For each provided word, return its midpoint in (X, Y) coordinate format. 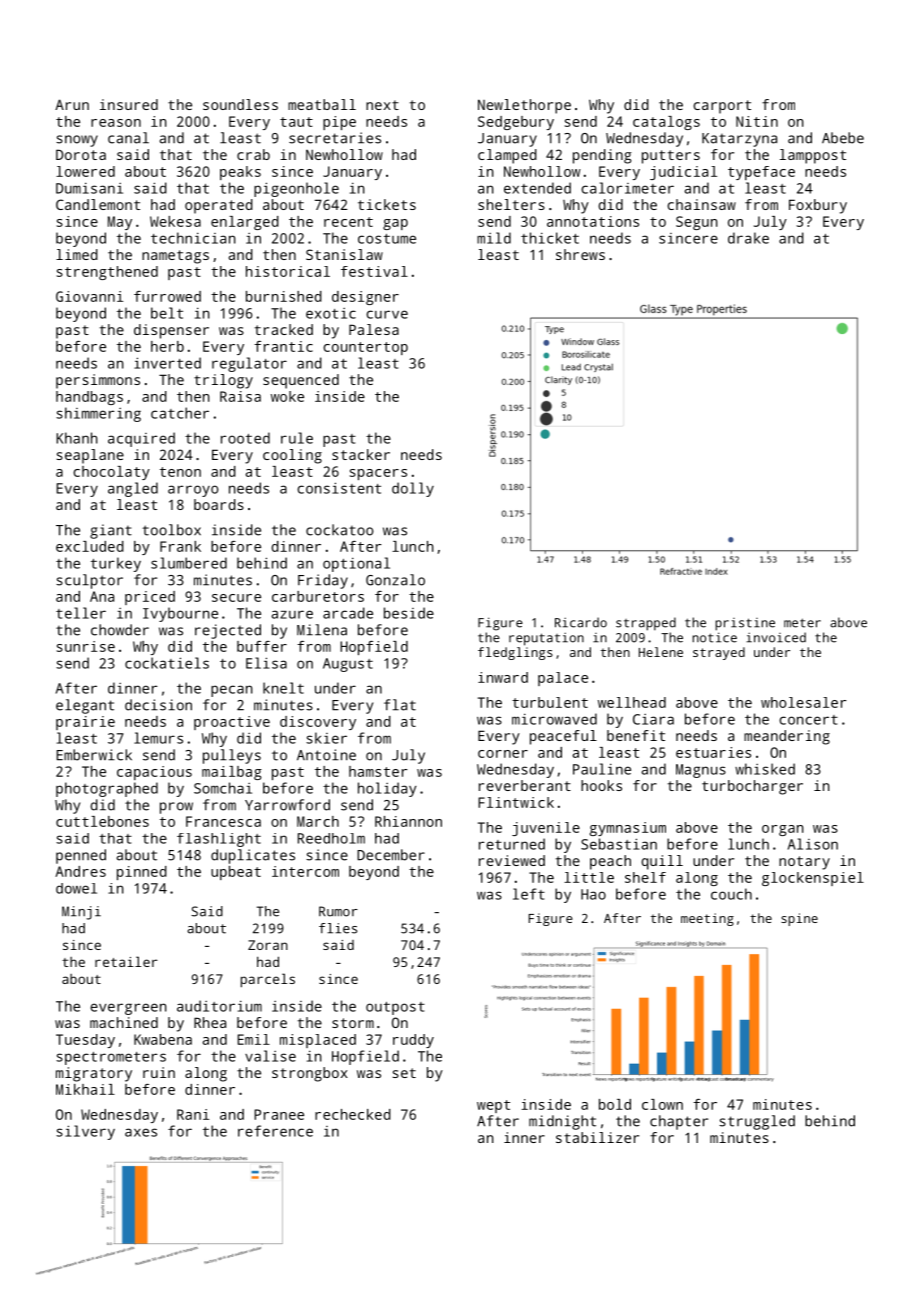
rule (297, 438)
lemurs (158, 738)
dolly (413, 489)
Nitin (757, 121)
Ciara (653, 719)
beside (409, 613)
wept (493, 1106)
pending (602, 156)
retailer (126, 961)
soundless (240, 104)
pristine (745, 624)
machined (124, 1022)
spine (799, 919)
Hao (593, 894)
